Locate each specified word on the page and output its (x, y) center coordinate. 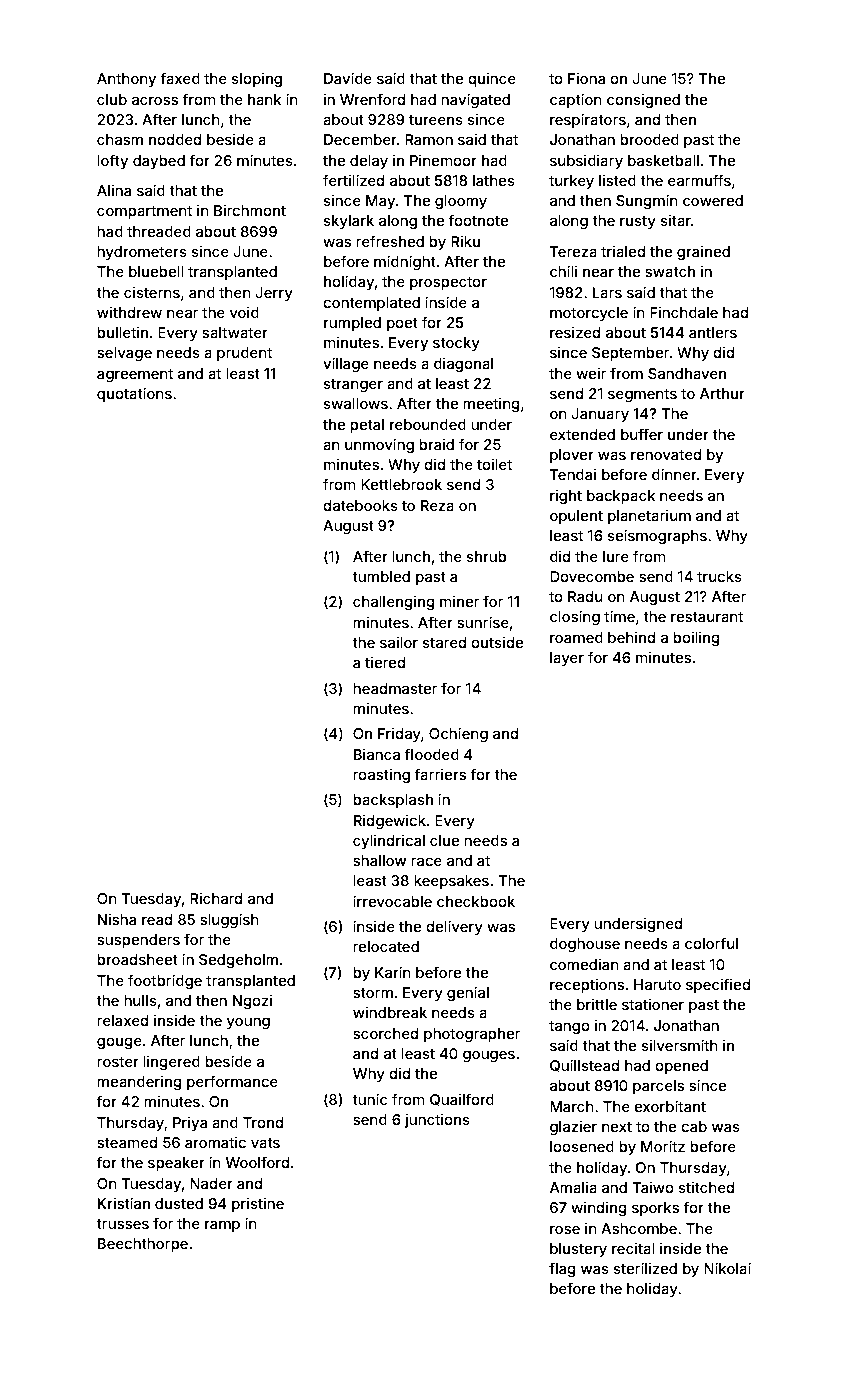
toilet (494, 464)
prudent (244, 354)
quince (492, 80)
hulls (140, 1000)
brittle (597, 1004)
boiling (696, 639)
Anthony (126, 80)
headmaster (395, 688)
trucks (719, 576)
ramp (222, 1226)
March (572, 1106)
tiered (385, 662)
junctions (437, 1121)
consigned (643, 101)
